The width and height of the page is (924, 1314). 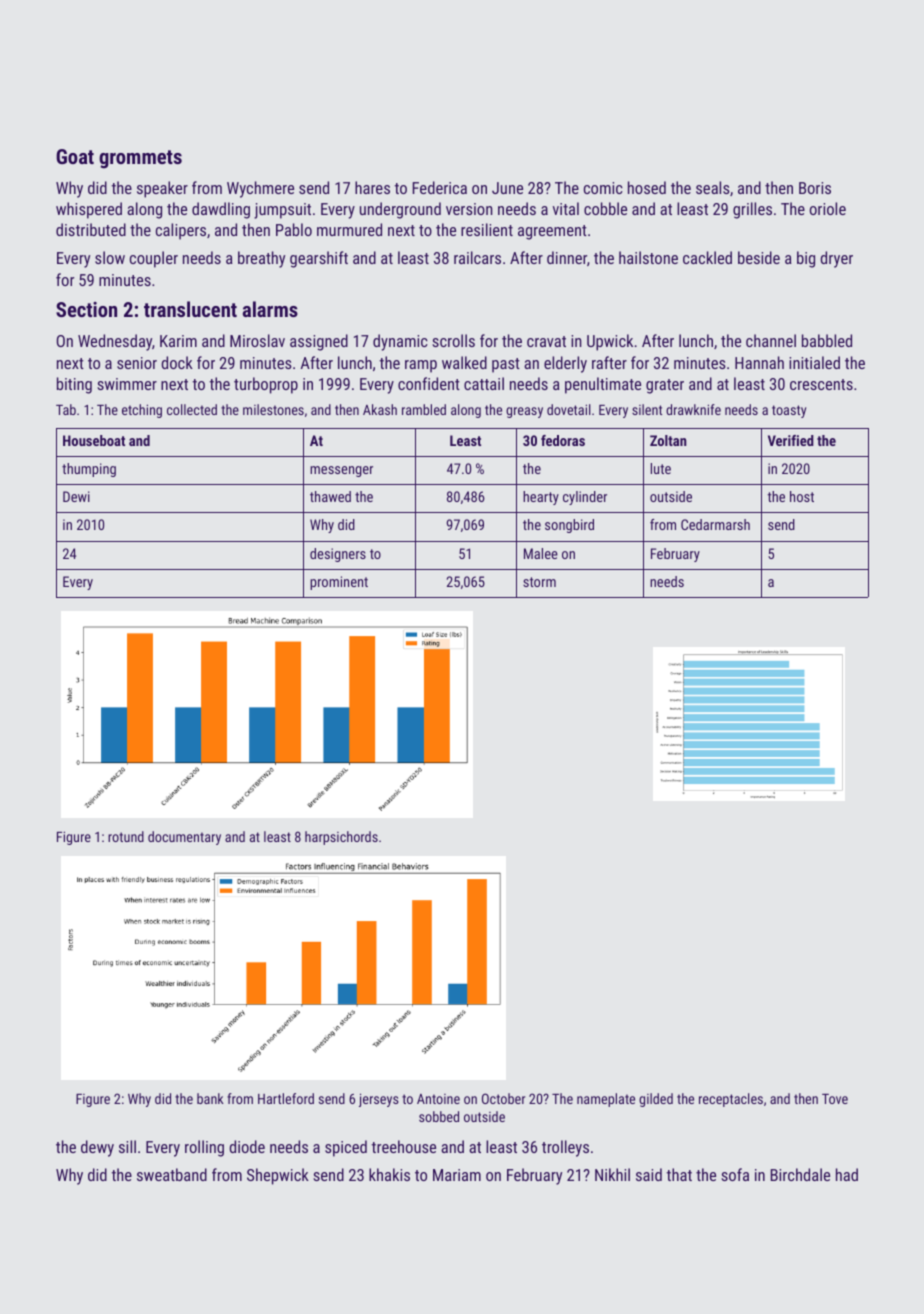 I want to click on comic, so click(x=603, y=188).
